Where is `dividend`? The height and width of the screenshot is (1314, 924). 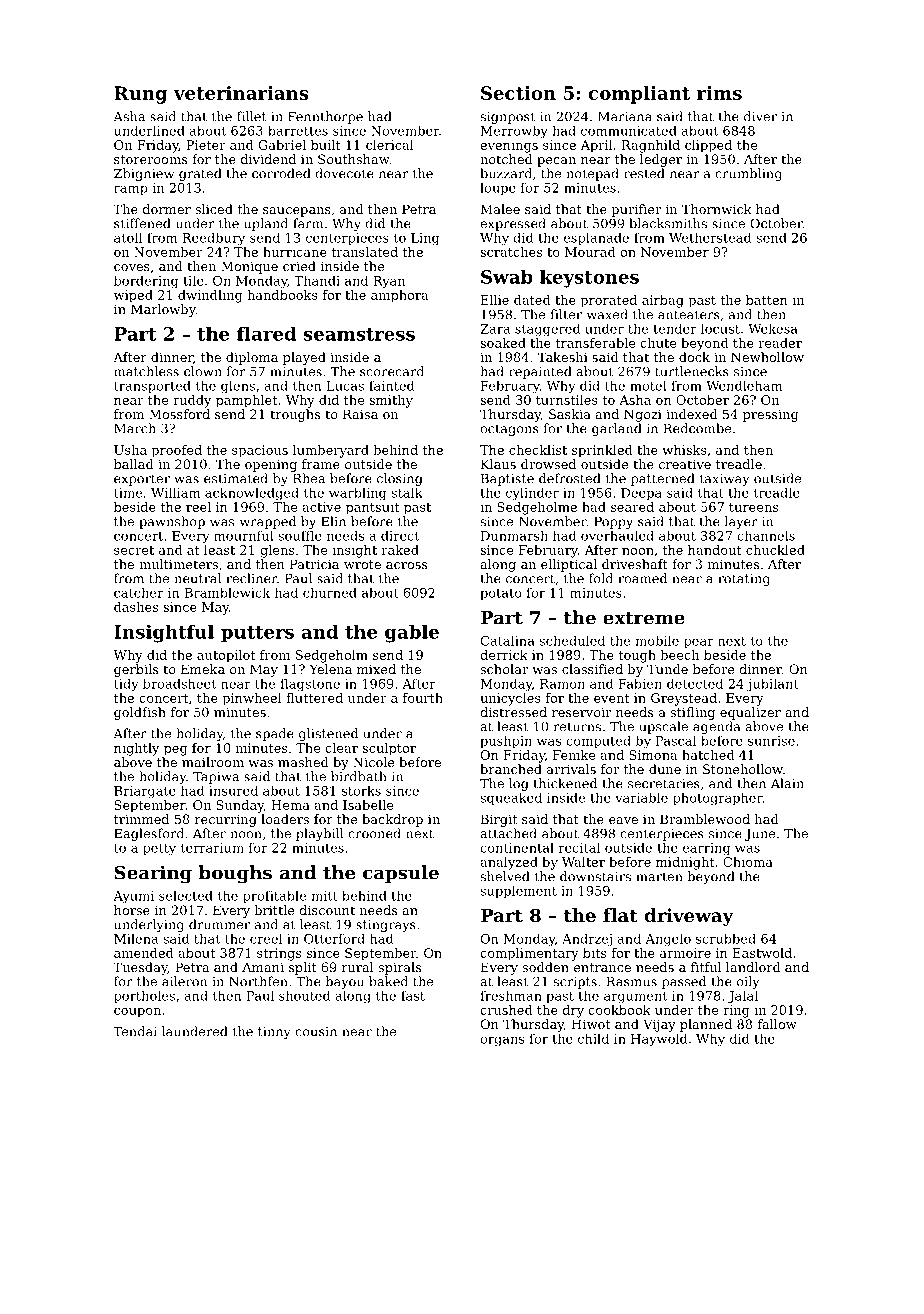
dividend is located at coordinates (268, 159).
